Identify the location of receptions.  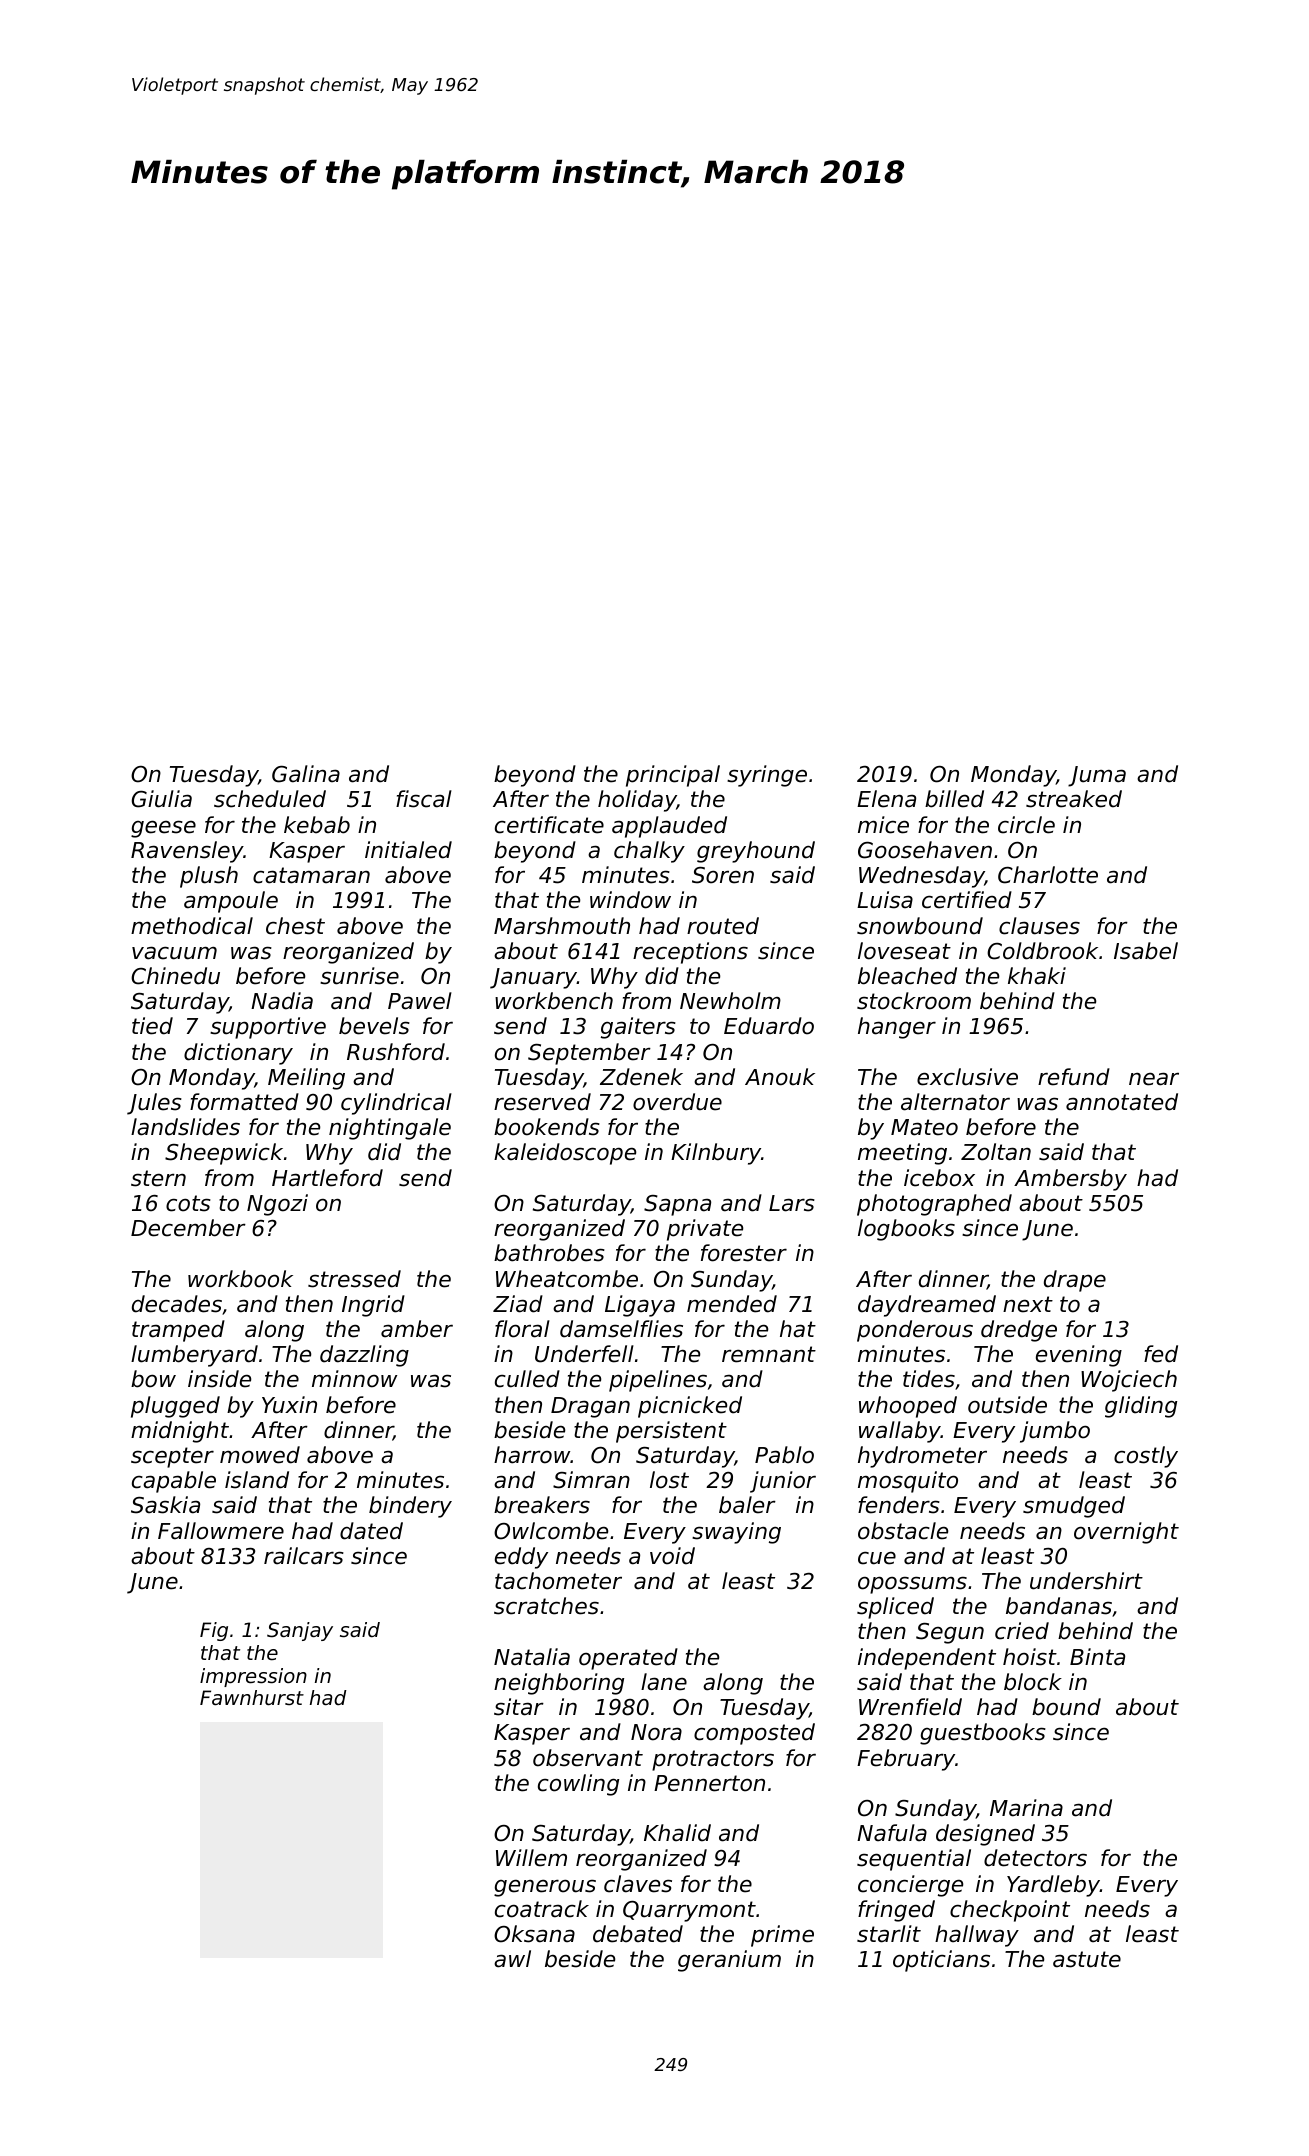
(690, 953).
